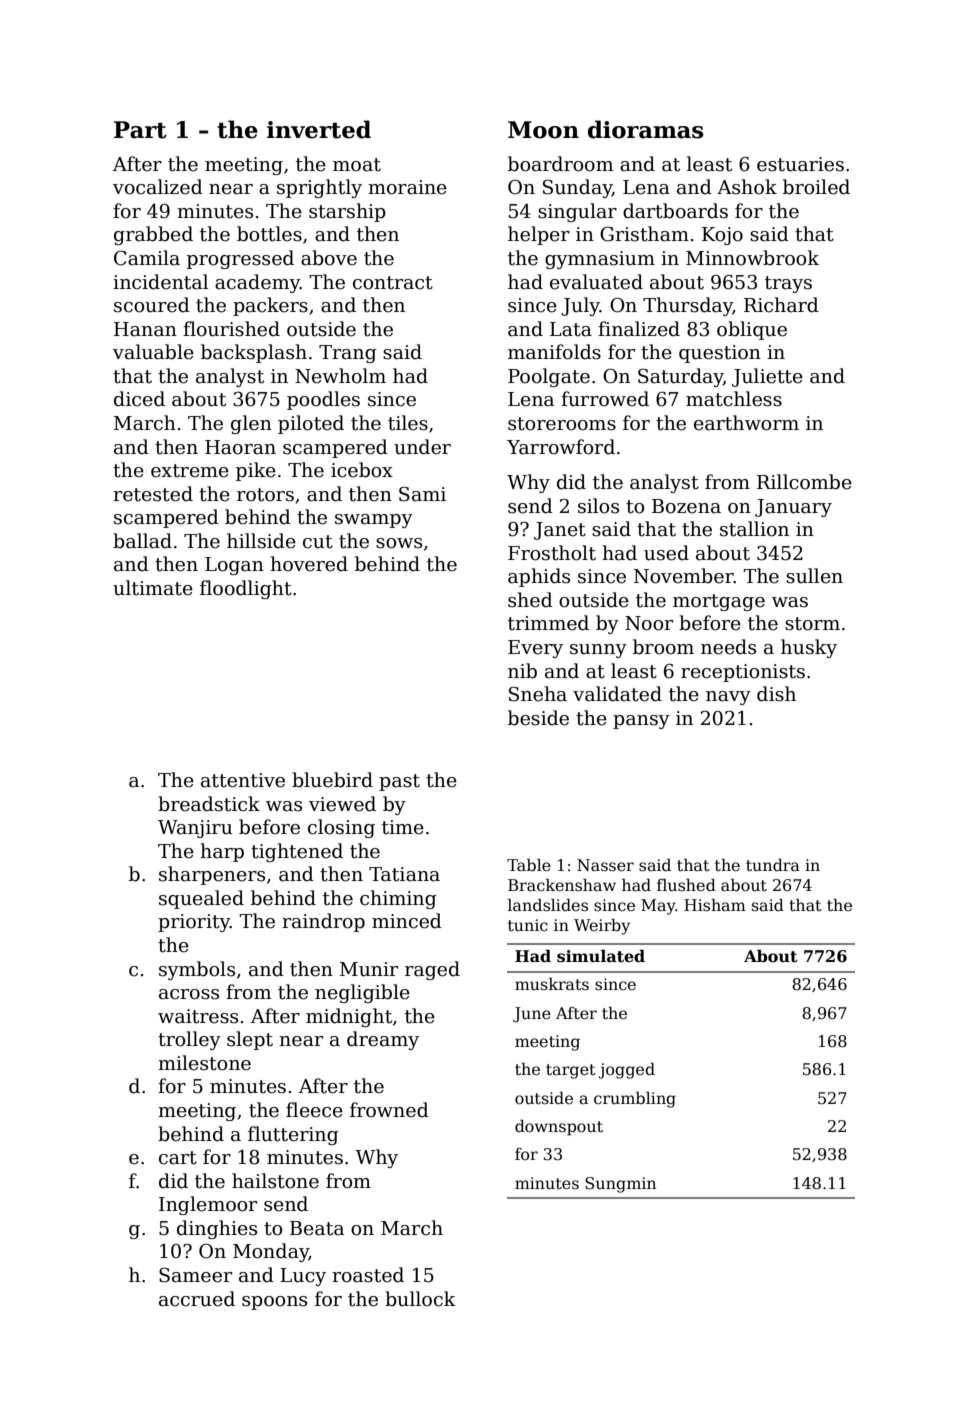 The image size is (968, 1402). Describe the element at coordinates (399, 782) in the screenshot. I see `past` at that location.
